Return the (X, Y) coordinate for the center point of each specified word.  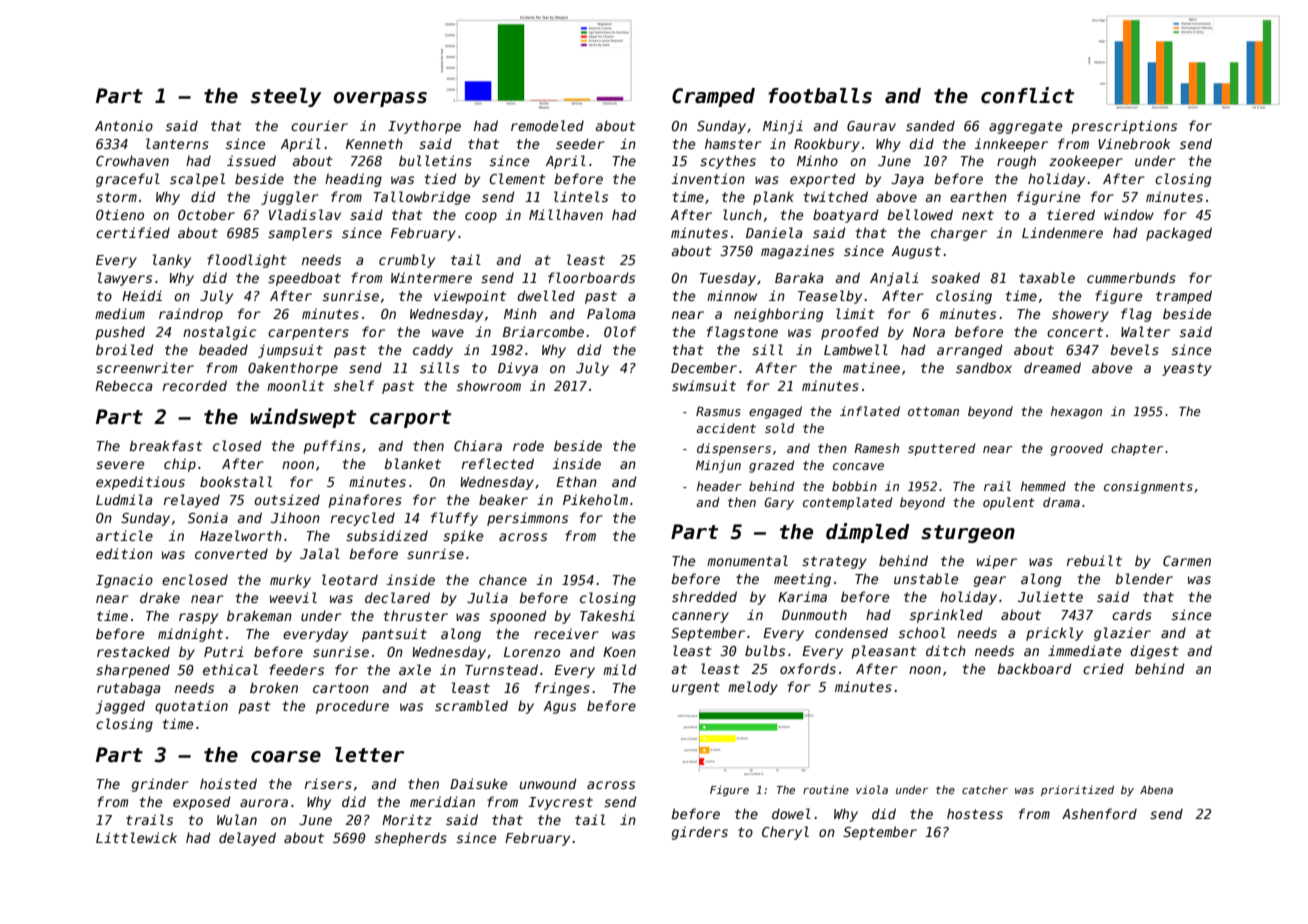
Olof (620, 331)
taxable (1047, 277)
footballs (820, 96)
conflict (1027, 95)
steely (286, 97)
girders (700, 833)
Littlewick (136, 837)
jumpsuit (290, 351)
